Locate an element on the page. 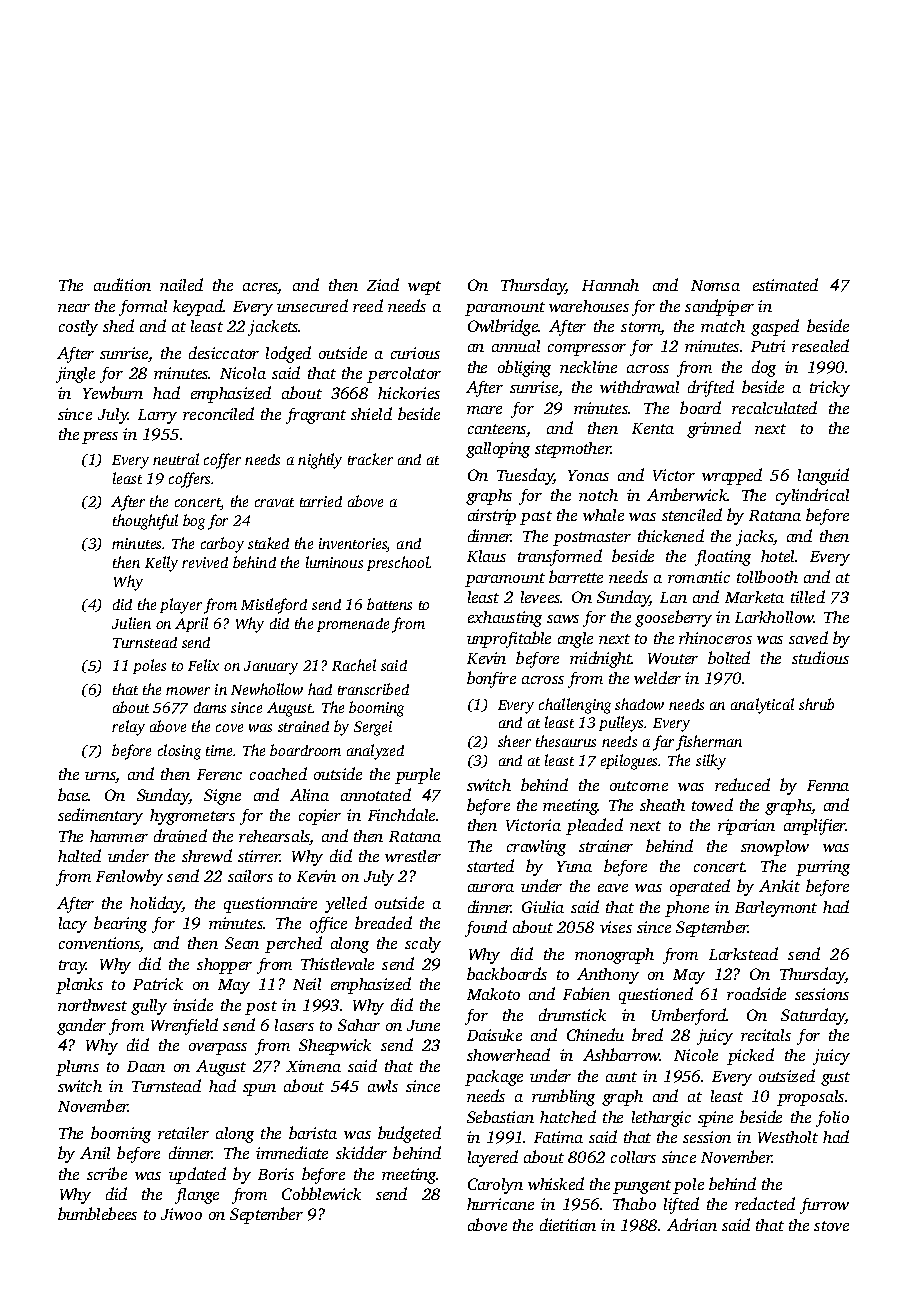 Image resolution: width=908 pixels, height=1316 pixels. Wouter is located at coordinates (673, 658).
